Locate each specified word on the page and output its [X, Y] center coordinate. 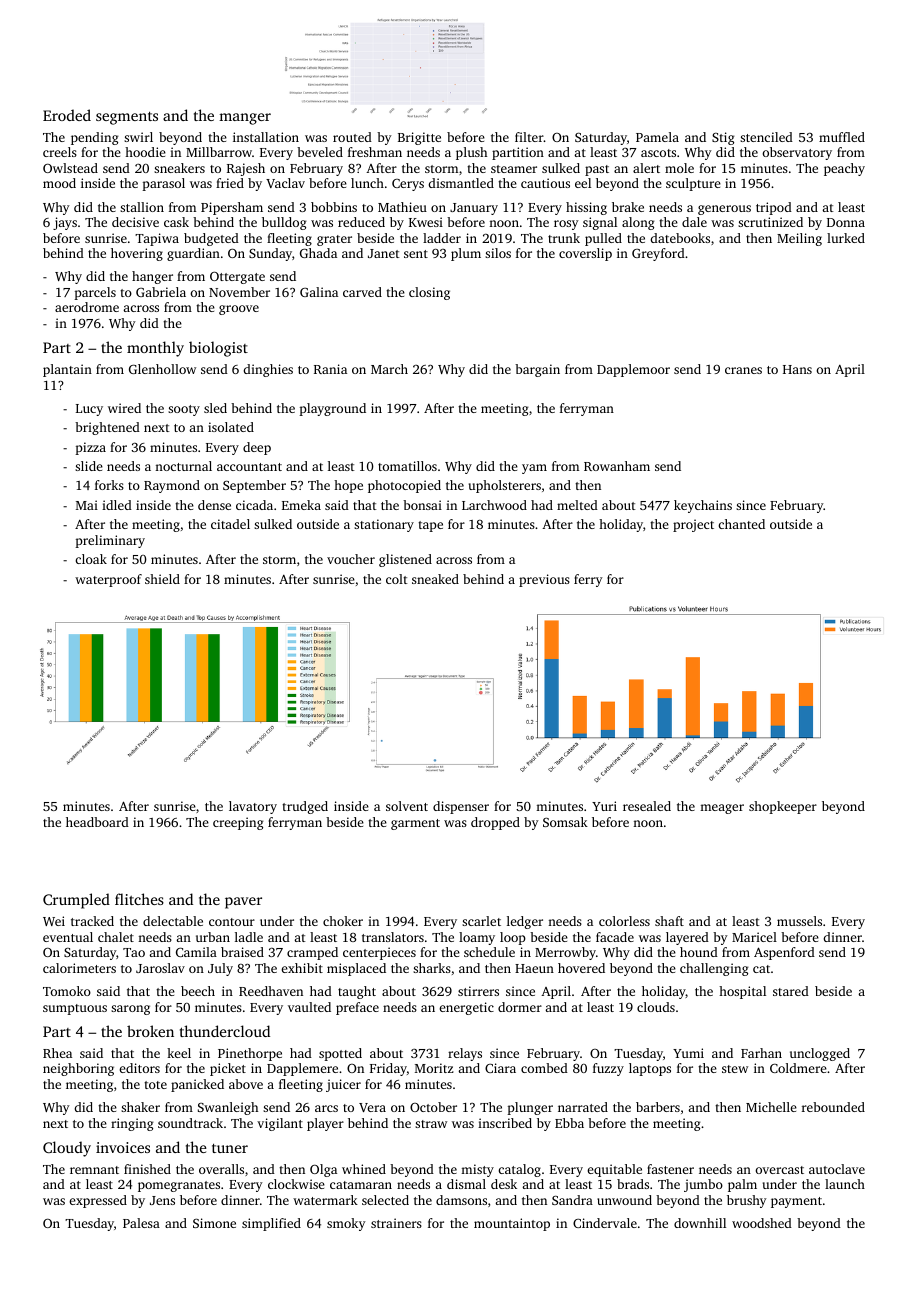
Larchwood [494, 505]
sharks [432, 968]
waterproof [108, 580]
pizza [90, 448]
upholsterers [505, 486]
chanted [741, 524]
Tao [134, 952]
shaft [669, 921]
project [693, 525]
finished [147, 1169]
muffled [842, 137]
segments [127, 118]
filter [529, 137]
